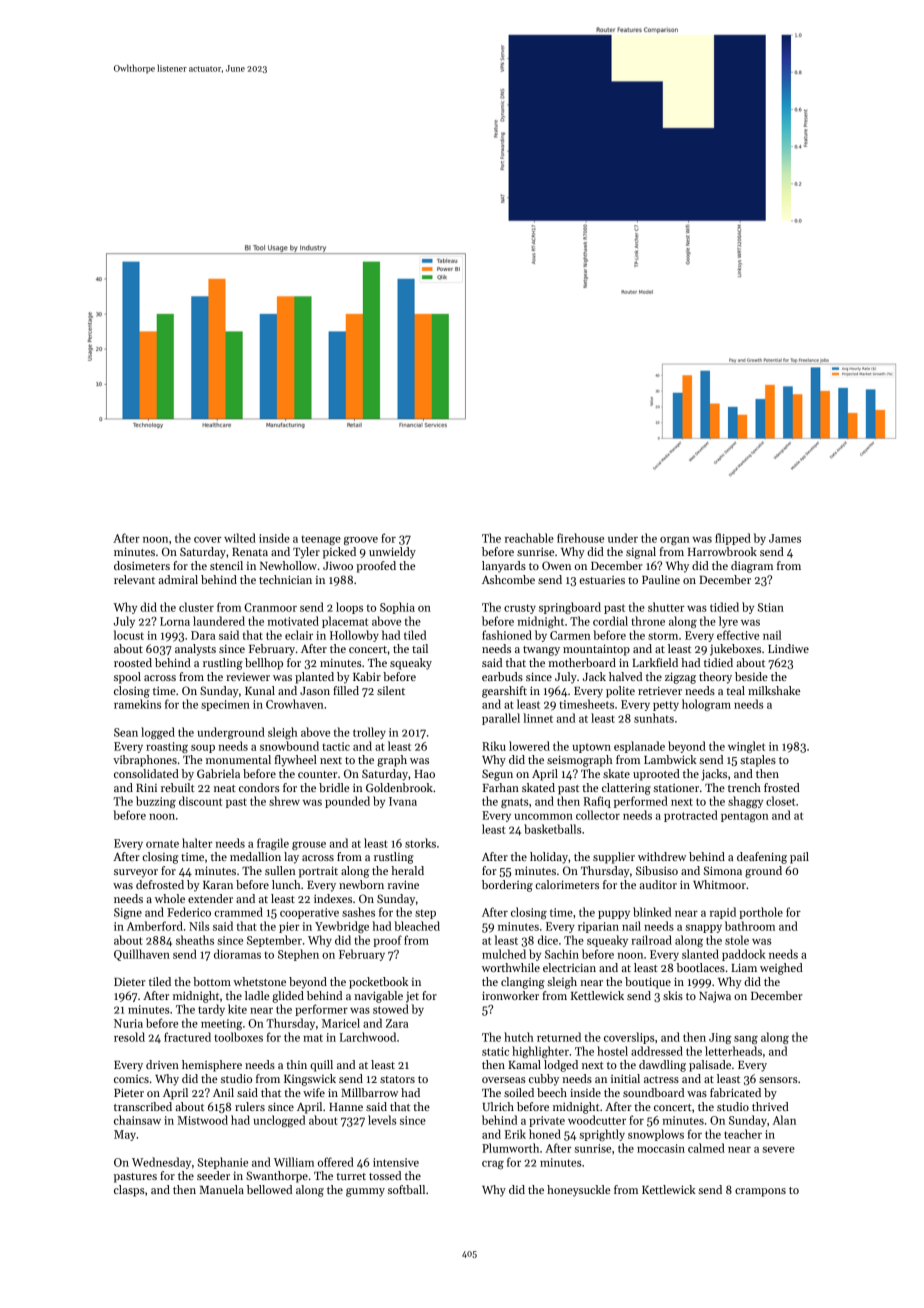  Describe the element at coordinates (127, 678) in the document. I see `spool` at that location.
